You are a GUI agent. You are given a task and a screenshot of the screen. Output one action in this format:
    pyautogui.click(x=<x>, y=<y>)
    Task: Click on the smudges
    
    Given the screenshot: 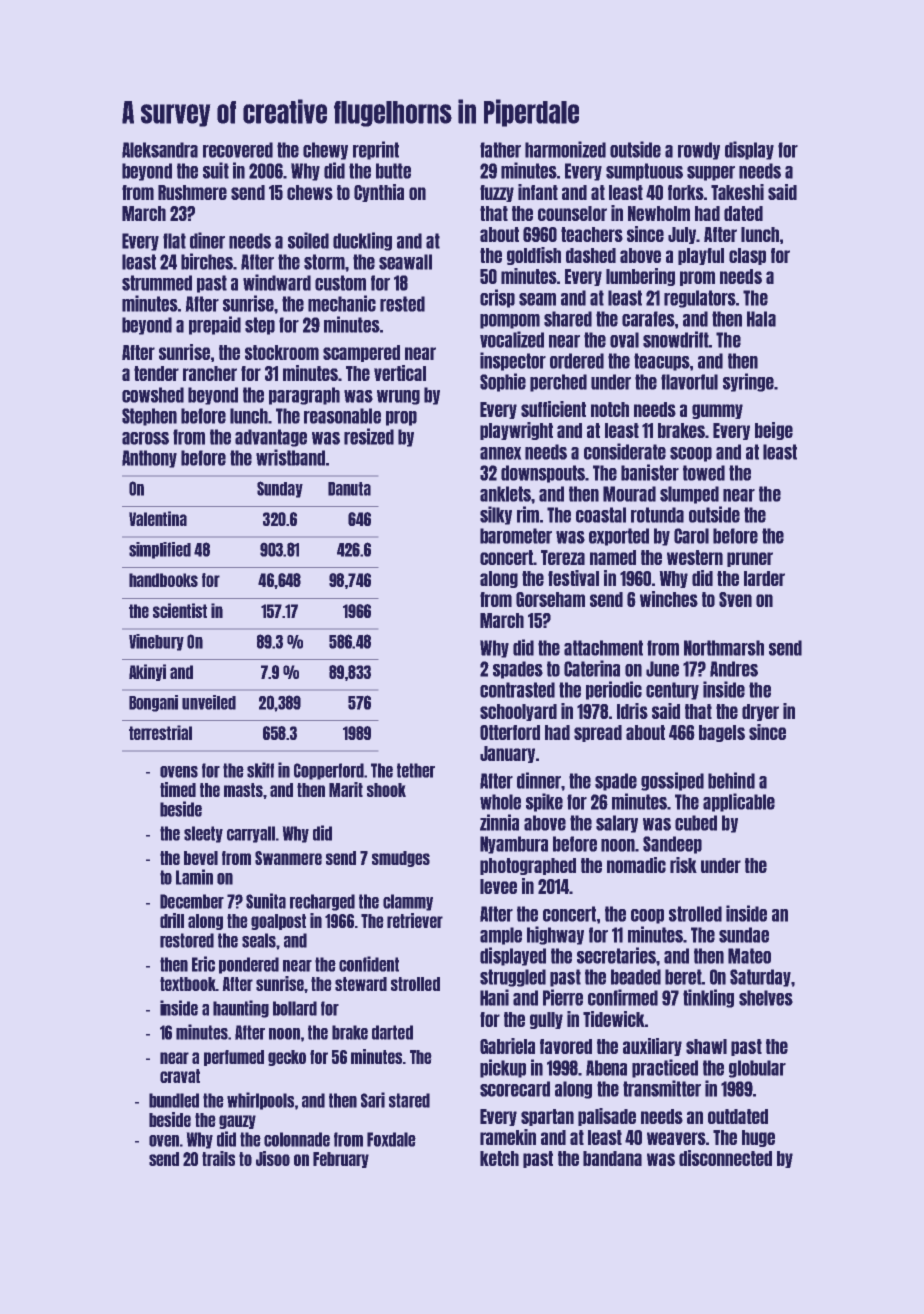 What is the action you would take?
    pyautogui.click(x=401, y=859)
